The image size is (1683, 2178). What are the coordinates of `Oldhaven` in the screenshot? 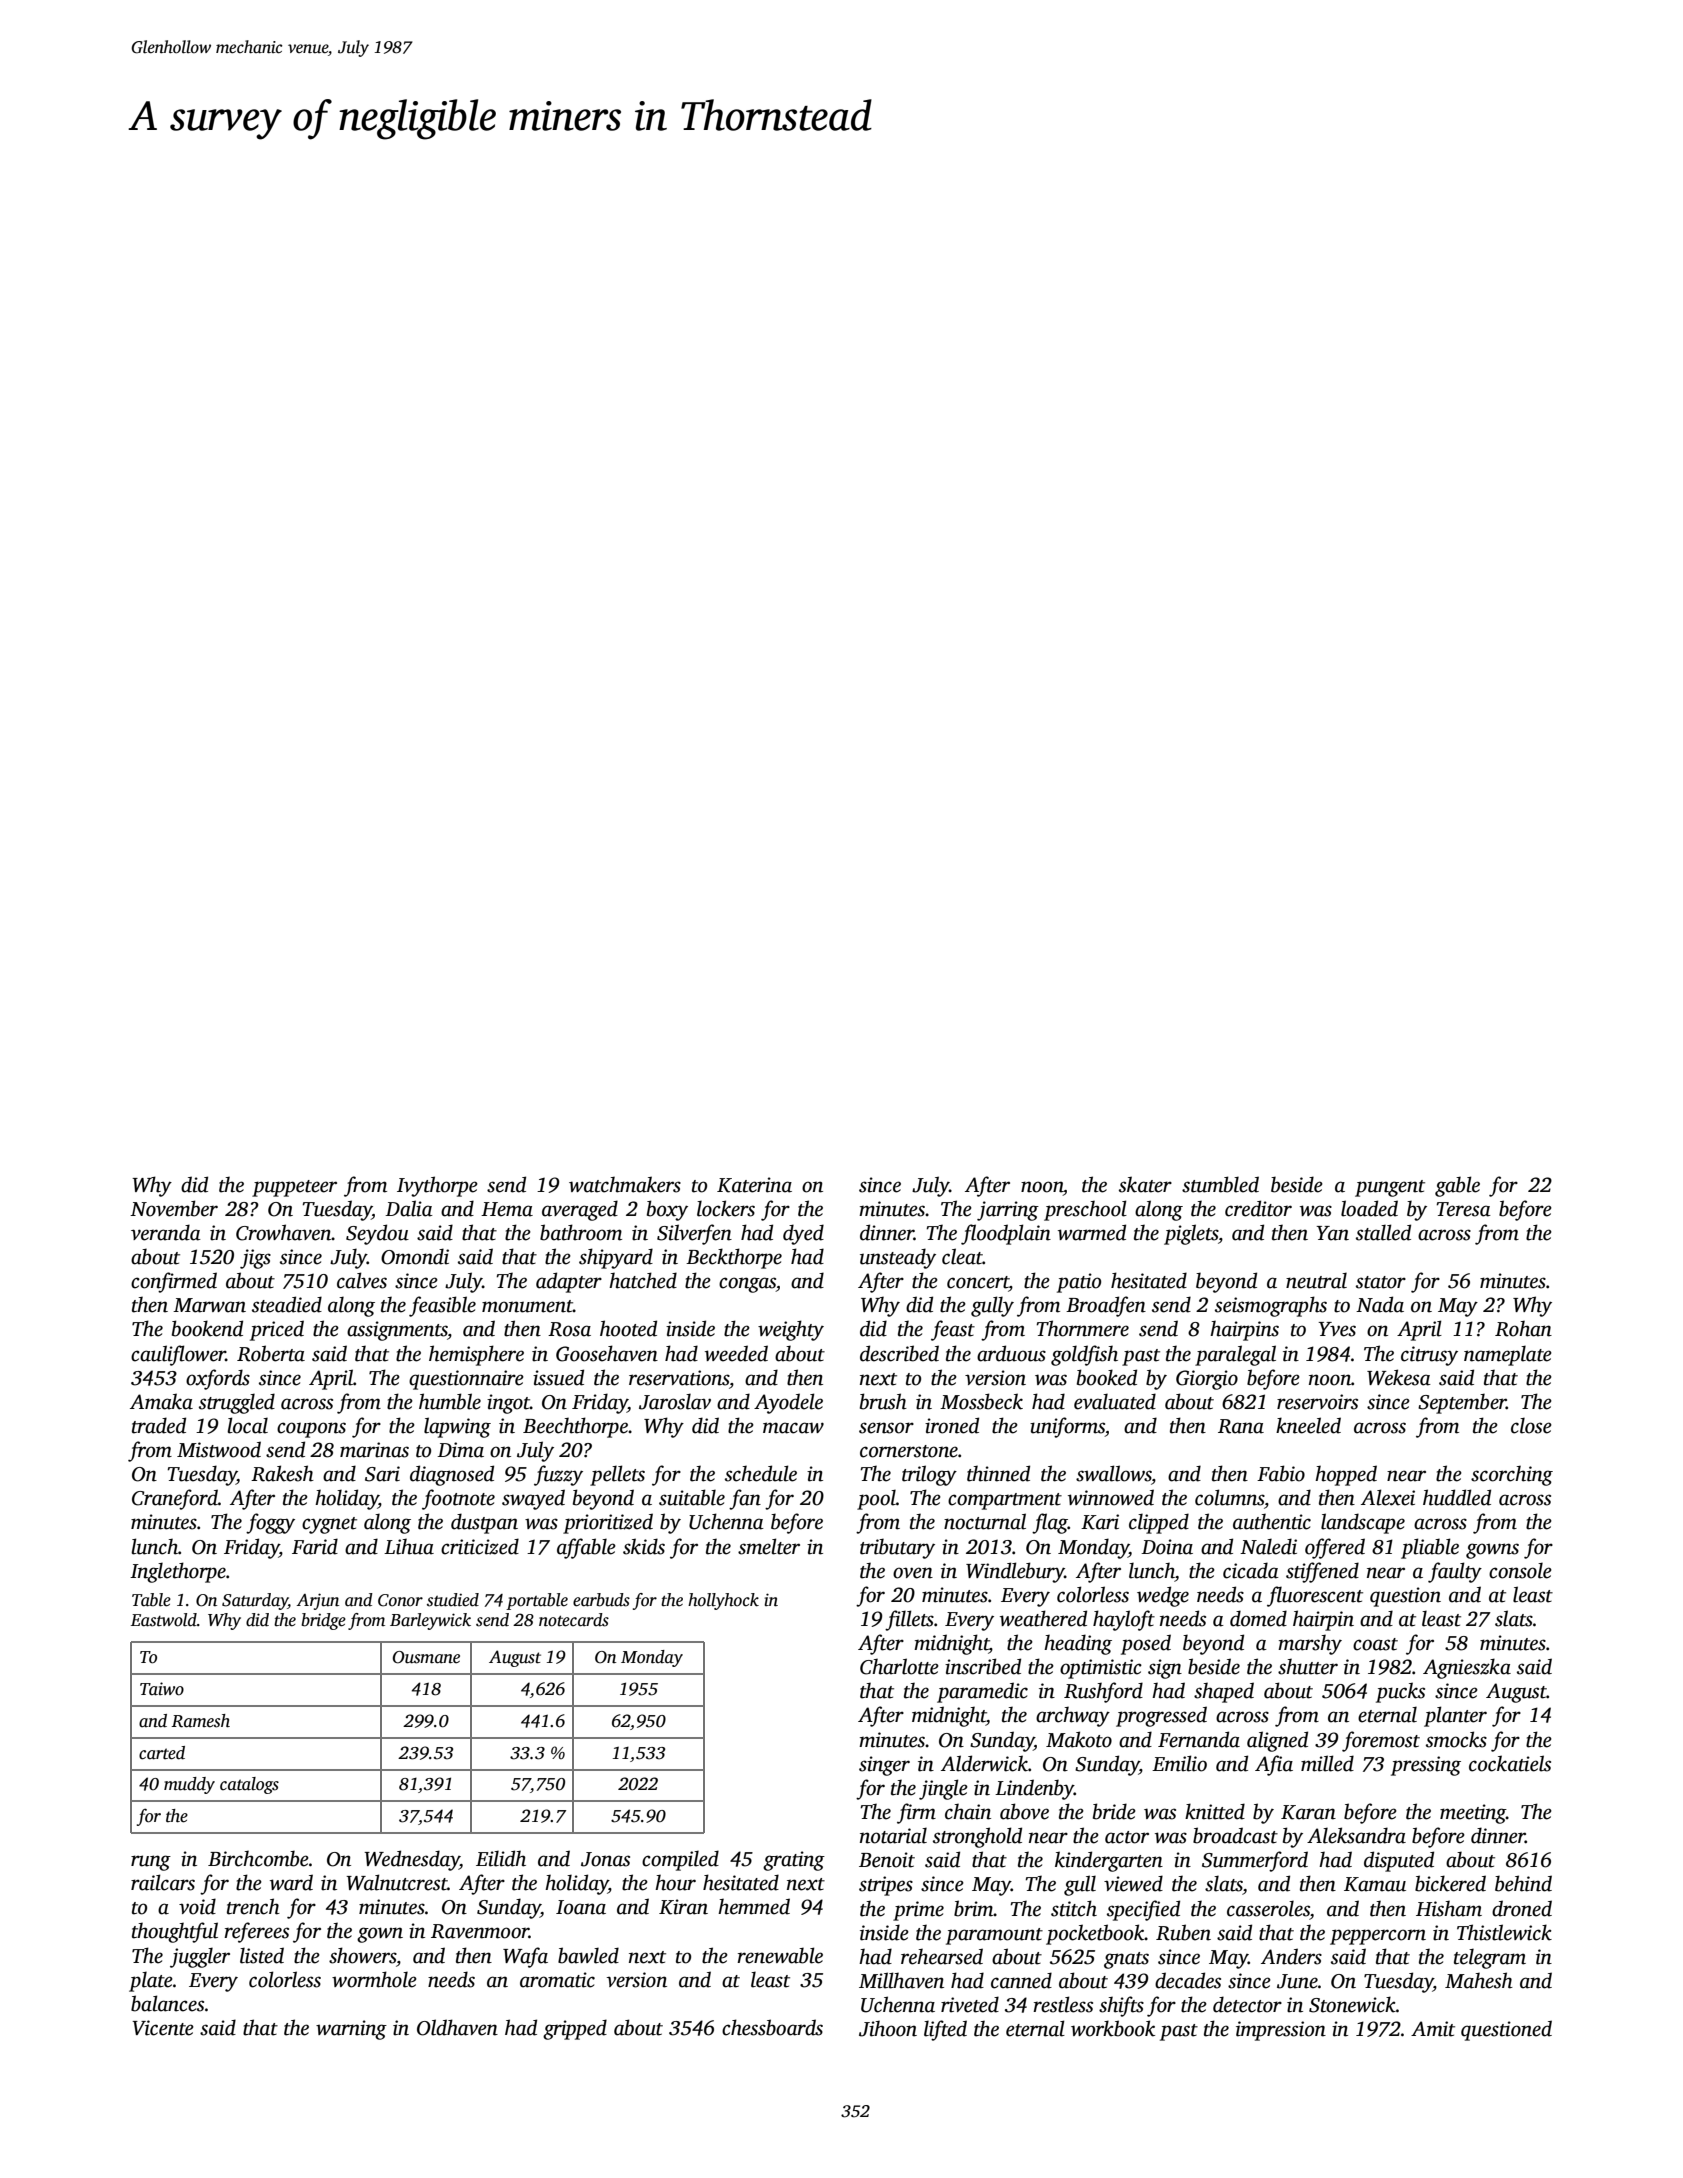 It's located at (457, 2027).
